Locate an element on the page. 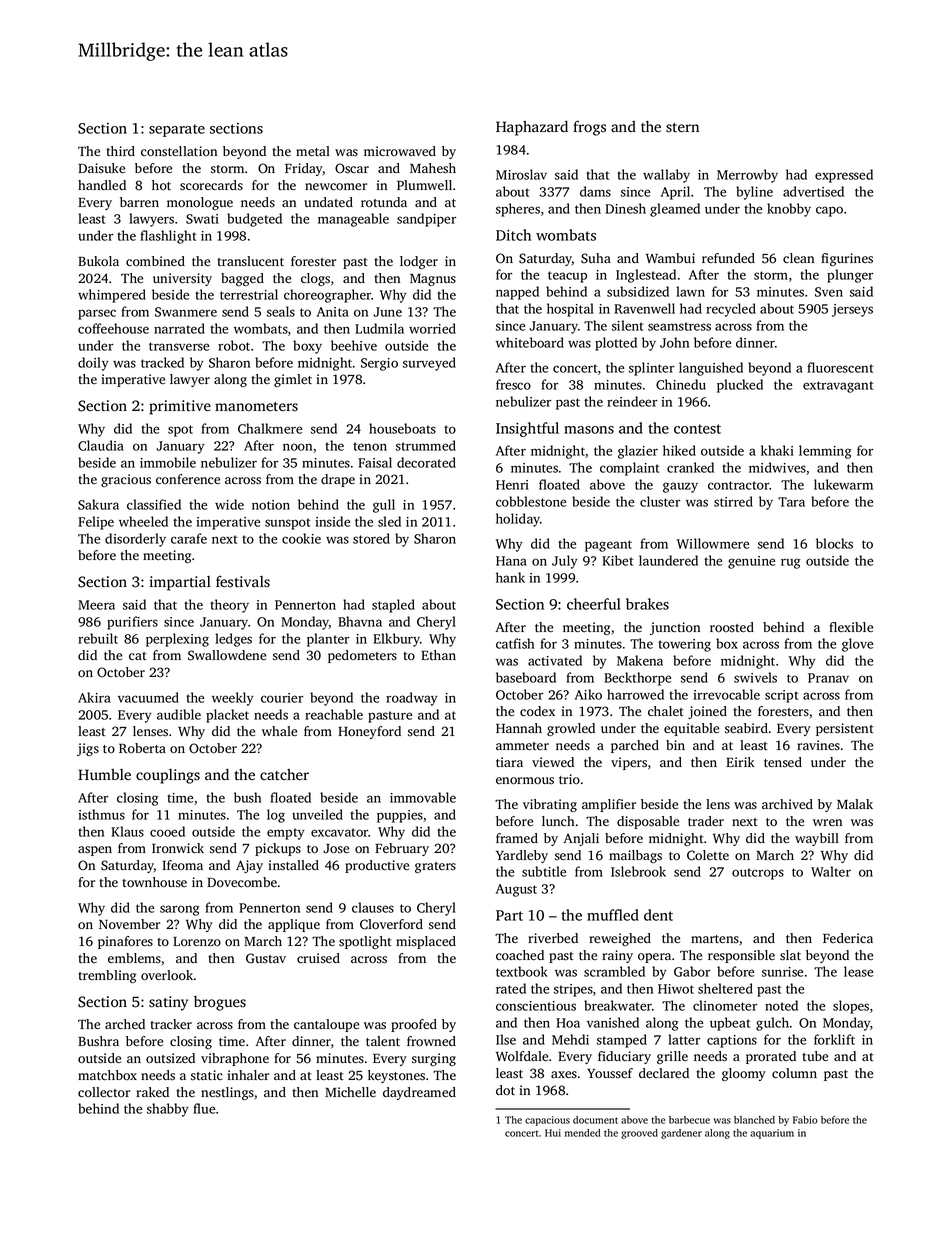 This page has height=1233, width=952. Ethan is located at coordinates (438, 655).
